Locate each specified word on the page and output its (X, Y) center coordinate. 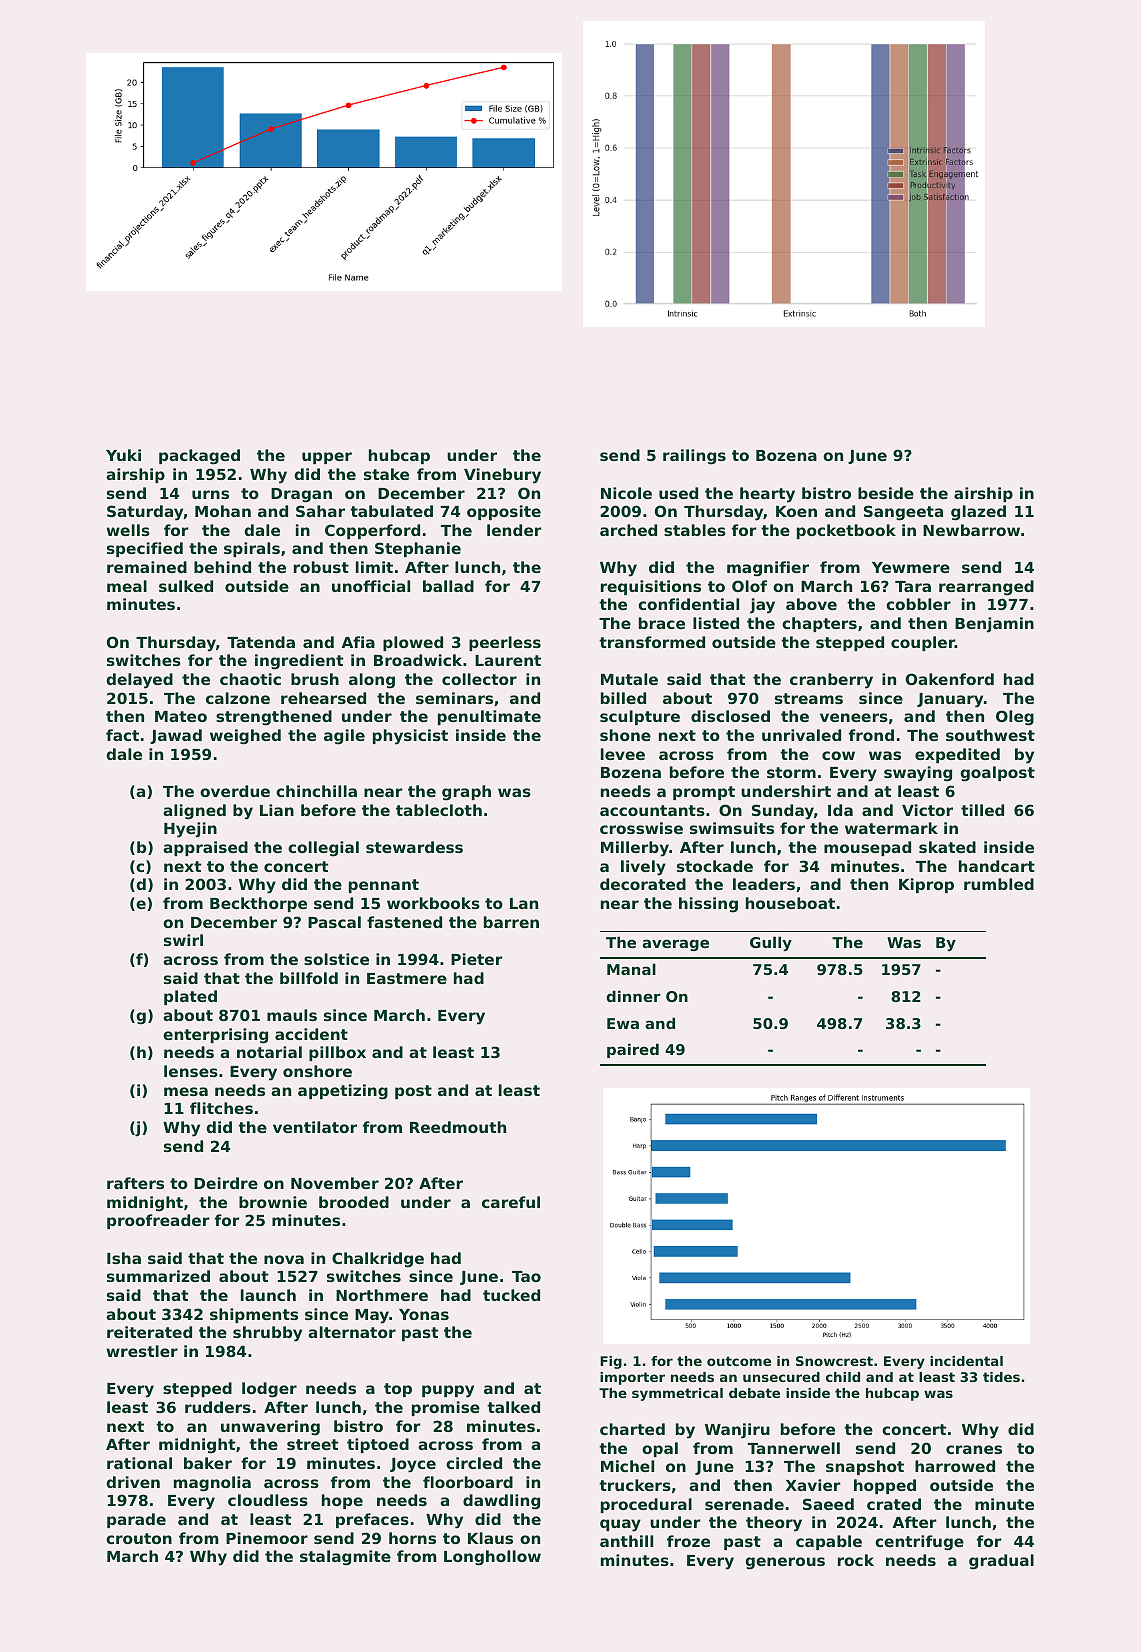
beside (886, 493)
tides (1001, 1377)
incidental (966, 1361)
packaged (199, 457)
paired (633, 1050)
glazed (978, 513)
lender (514, 530)
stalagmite (345, 1558)
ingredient (299, 662)
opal (660, 1449)
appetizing (343, 1092)
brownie (273, 1202)
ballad (448, 586)
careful (511, 1202)
